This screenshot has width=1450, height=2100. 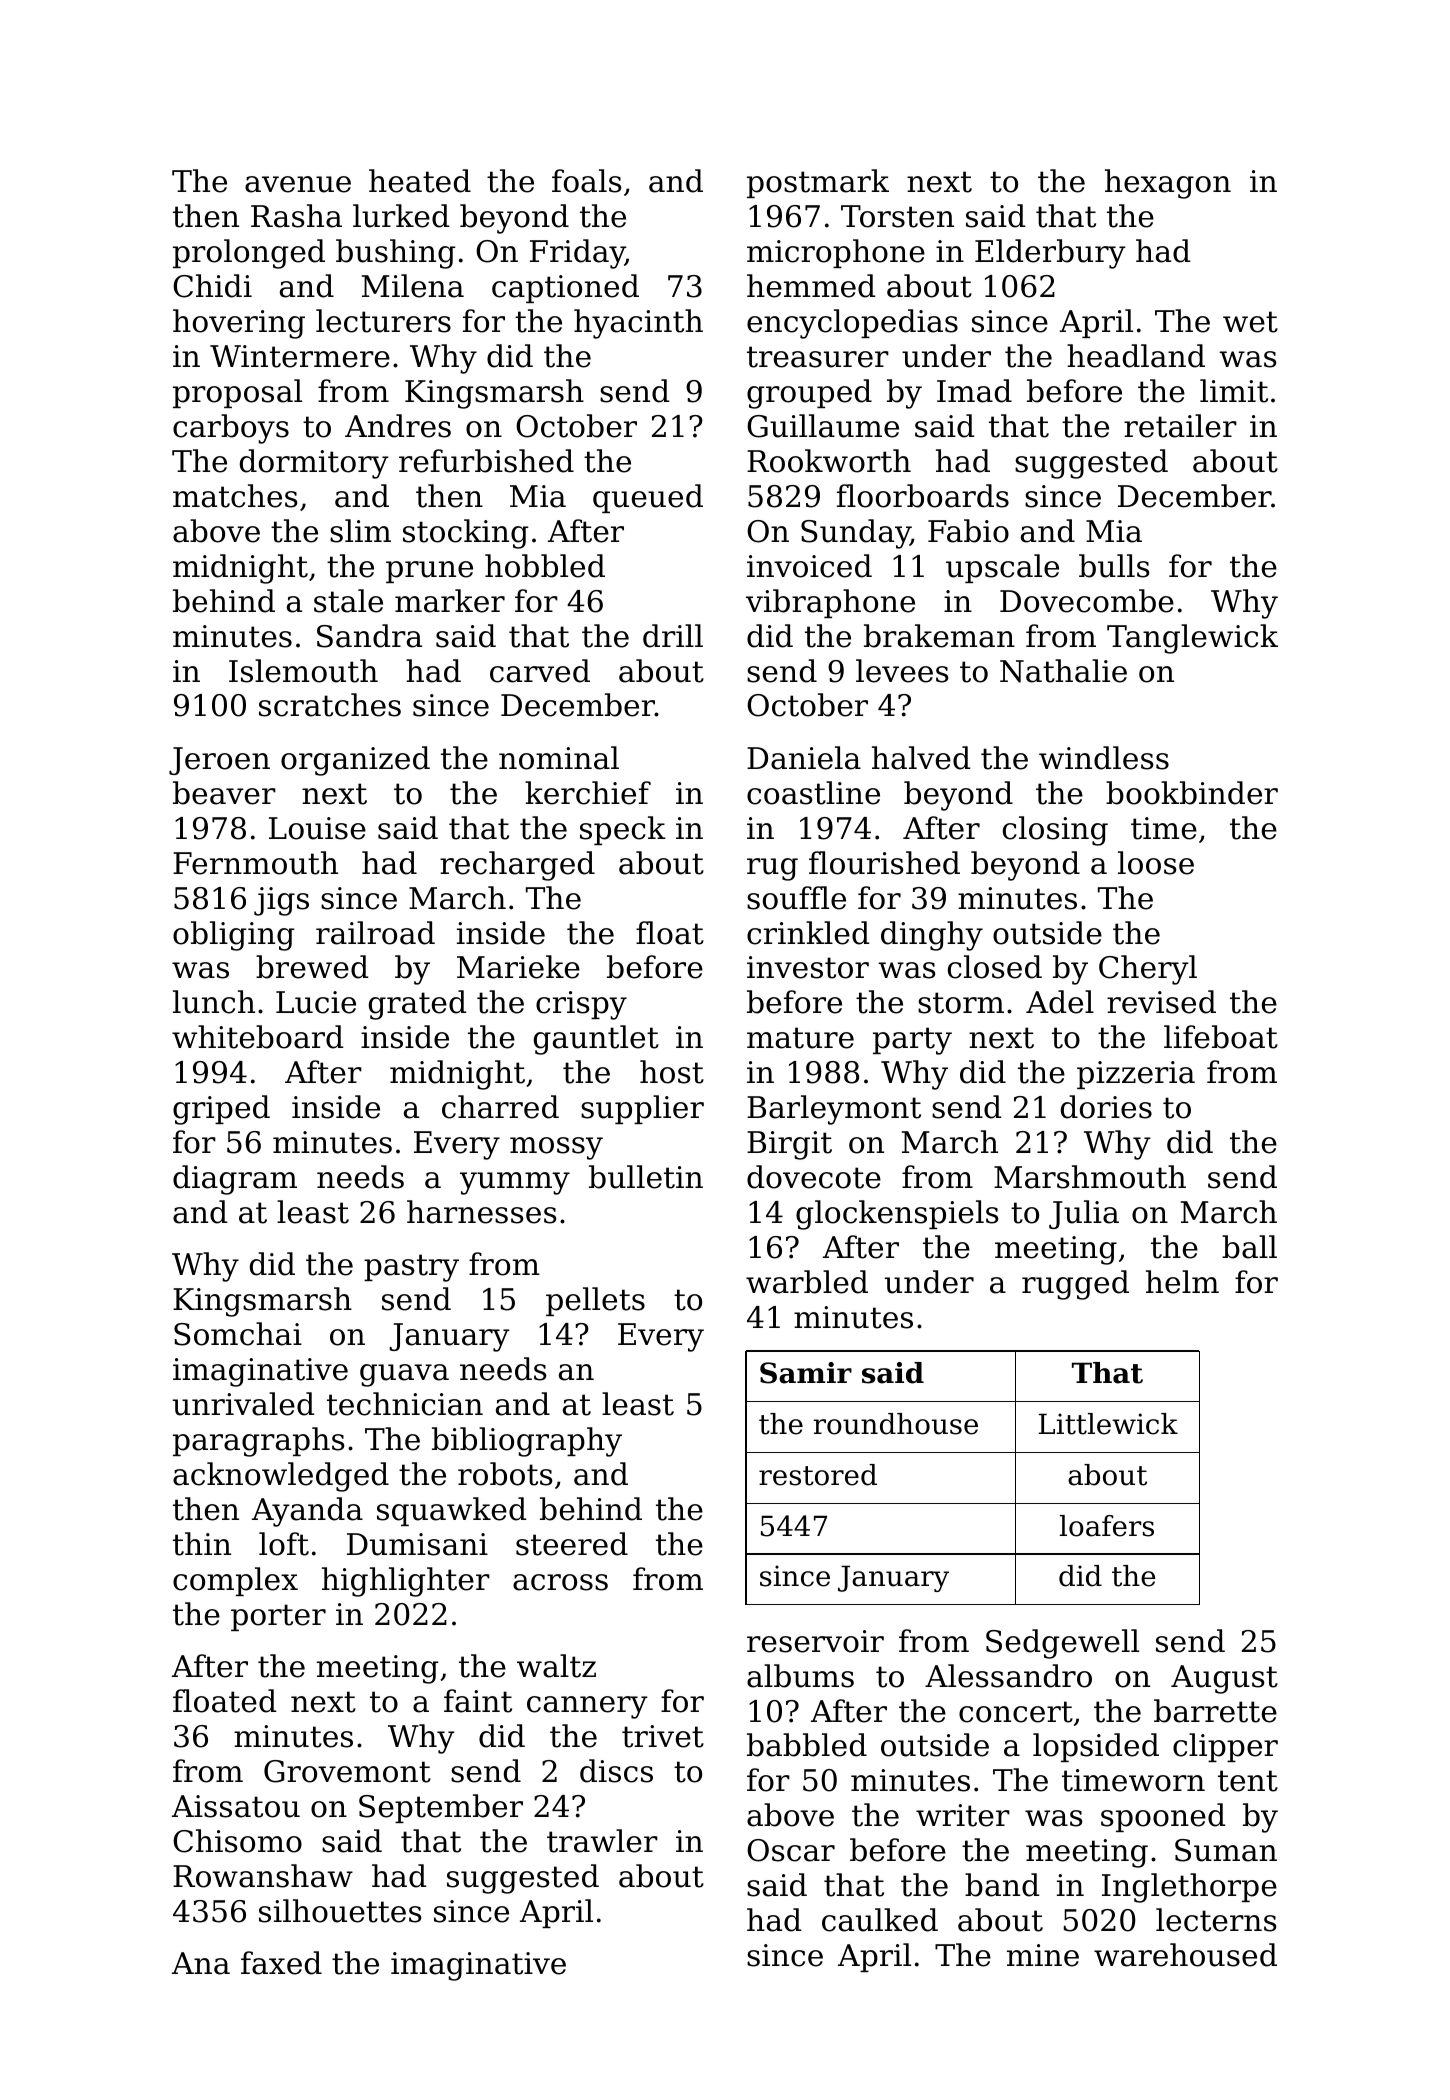 What do you see at coordinates (1016, 1712) in the screenshot?
I see `concert` at bounding box center [1016, 1712].
